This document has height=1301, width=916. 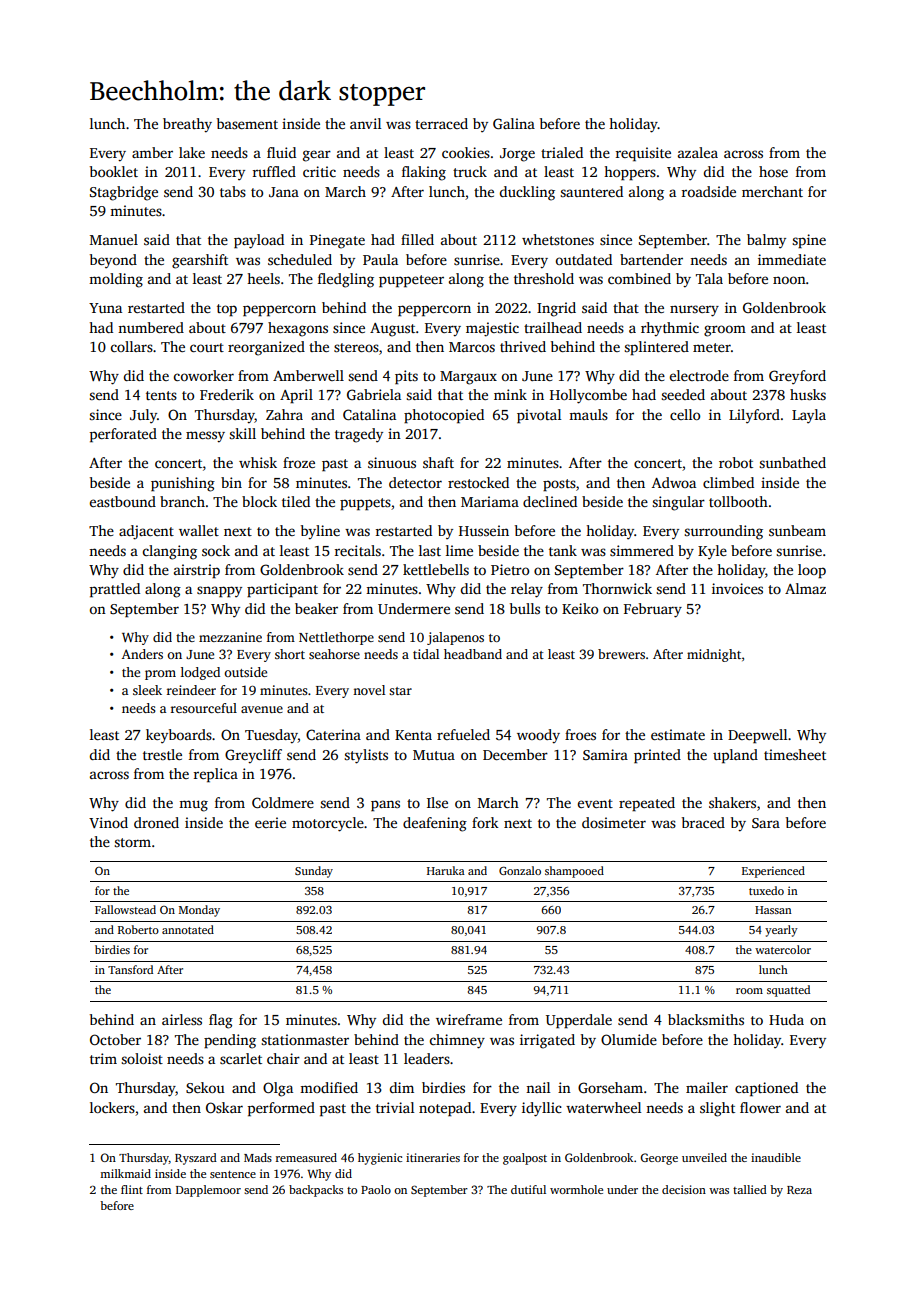 What do you see at coordinates (200, 673) in the document?
I see `lodged` at bounding box center [200, 673].
